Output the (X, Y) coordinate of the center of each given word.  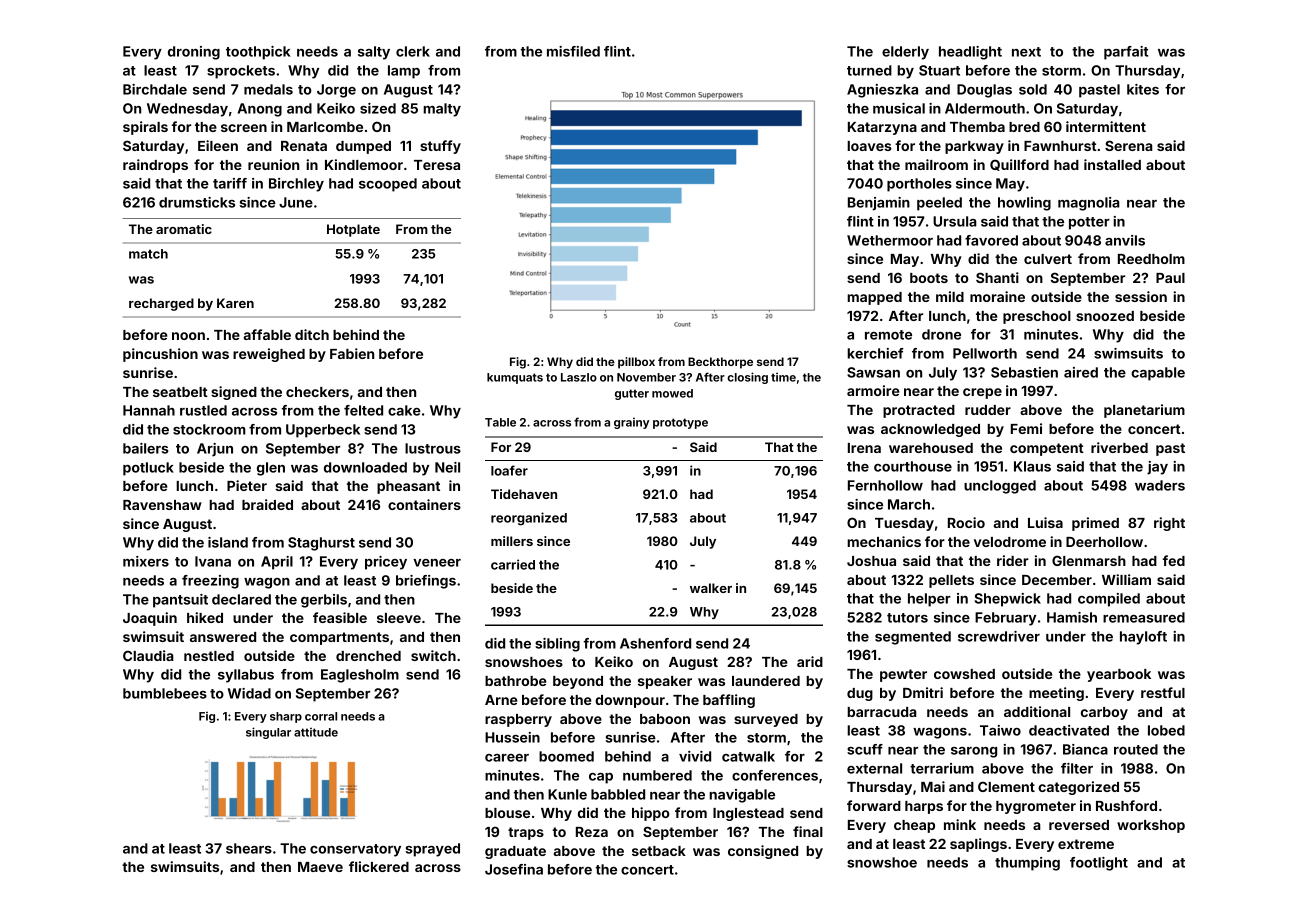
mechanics (884, 541)
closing (747, 378)
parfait (1126, 53)
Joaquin (150, 619)
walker (711, 588)
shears (249, 848)
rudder (988, 410)
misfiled (573, 51)
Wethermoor (890, 240)
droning (194, 53)
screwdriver (999, 636)
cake (404, 410)
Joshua (871, 561)
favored (991, 240)
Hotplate (353, 230)
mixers (146, 561)
